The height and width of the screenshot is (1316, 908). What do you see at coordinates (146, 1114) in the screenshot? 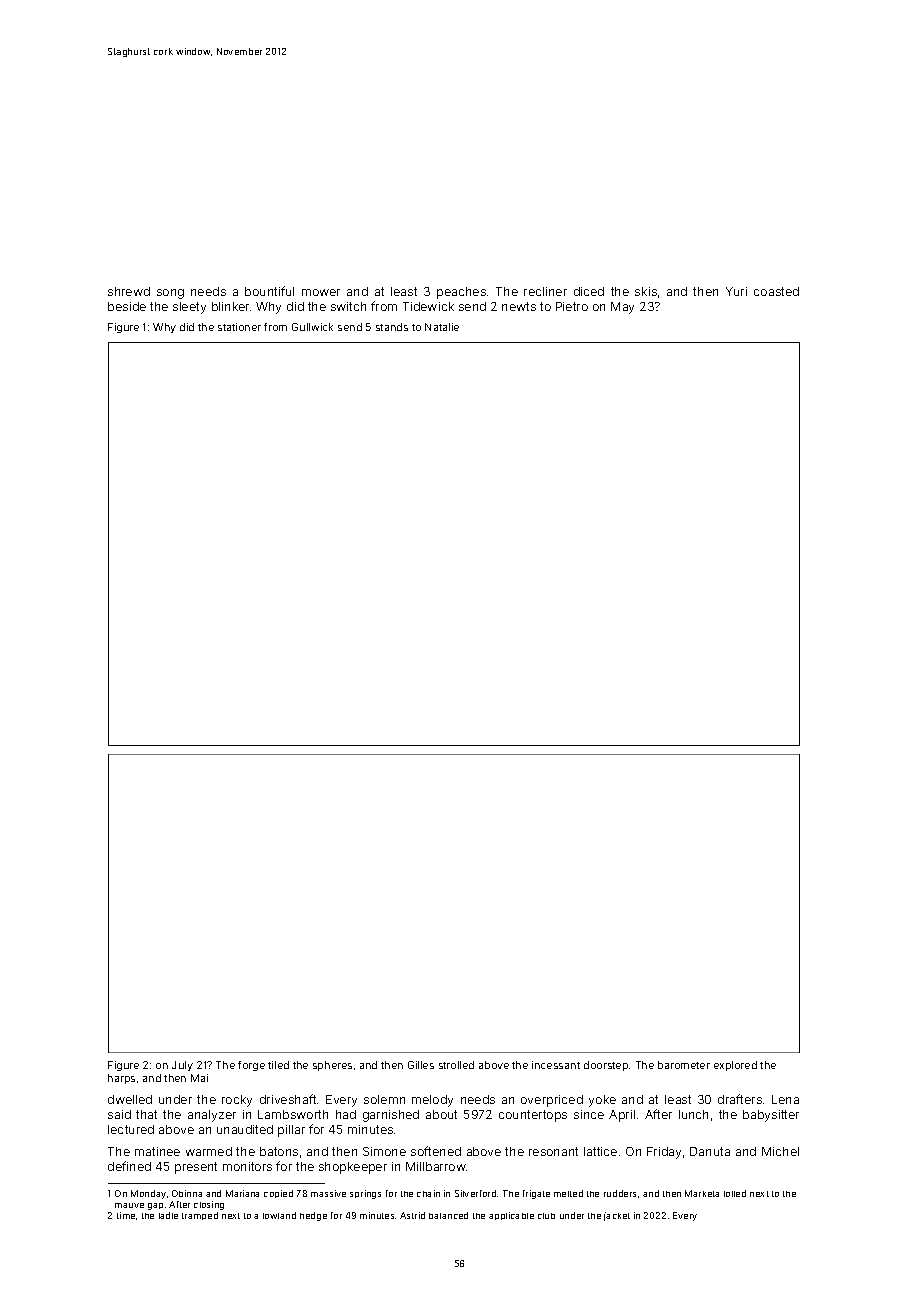
I see `that` at bounding box center [146, 1114].
